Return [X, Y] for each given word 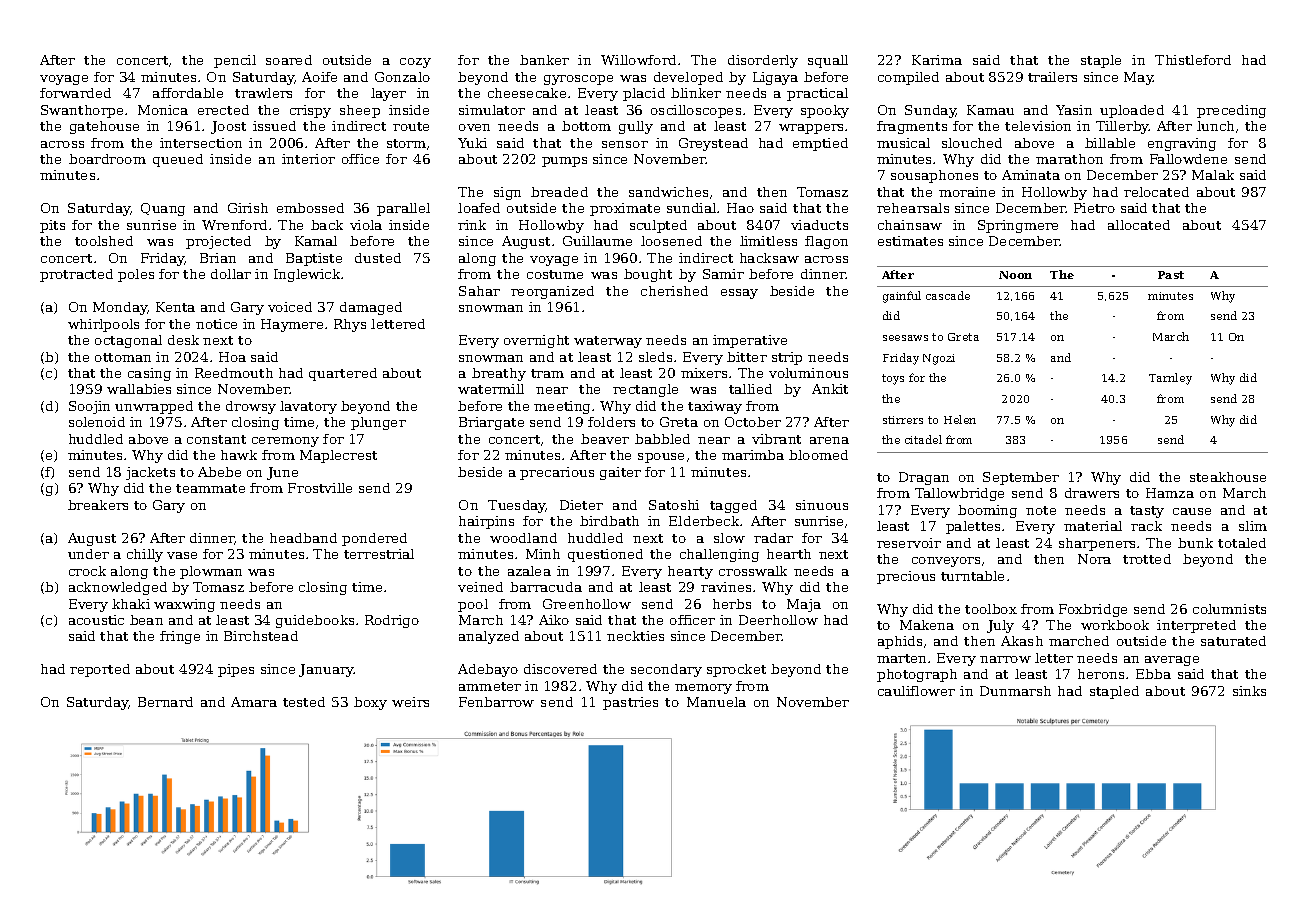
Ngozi [939, 359]
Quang [163, 209]
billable [1110, 143]
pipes [236, 670]
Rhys [350, 325]
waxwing [184, 605]
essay [739, 294]
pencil [235, 61]
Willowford [638, 60]
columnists [1229, 609]
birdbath [609, 521]
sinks [1249, 691]
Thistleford [1193, 60]
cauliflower [916, 691]
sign [507, 193]
